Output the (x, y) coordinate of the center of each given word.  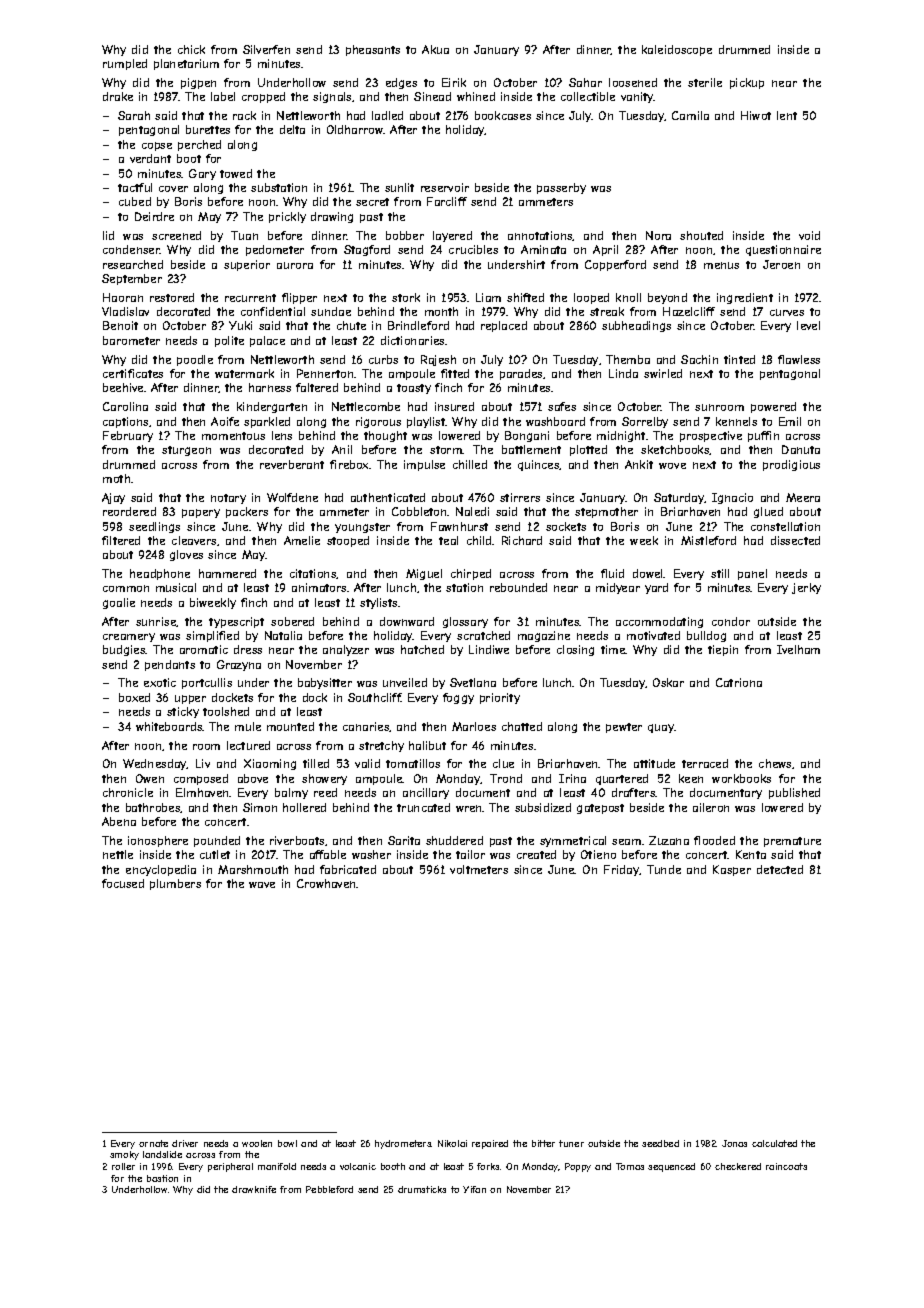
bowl (287, 1143)
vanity (637, 97)
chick (191, 49)
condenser (131, 249)
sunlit (399, 187)
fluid (612, 573)
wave (262, 885)
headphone (160, 574)
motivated (653, 635)
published (794, 793)
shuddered (454, 840)
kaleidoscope (677, 50)
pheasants (373, 50)
